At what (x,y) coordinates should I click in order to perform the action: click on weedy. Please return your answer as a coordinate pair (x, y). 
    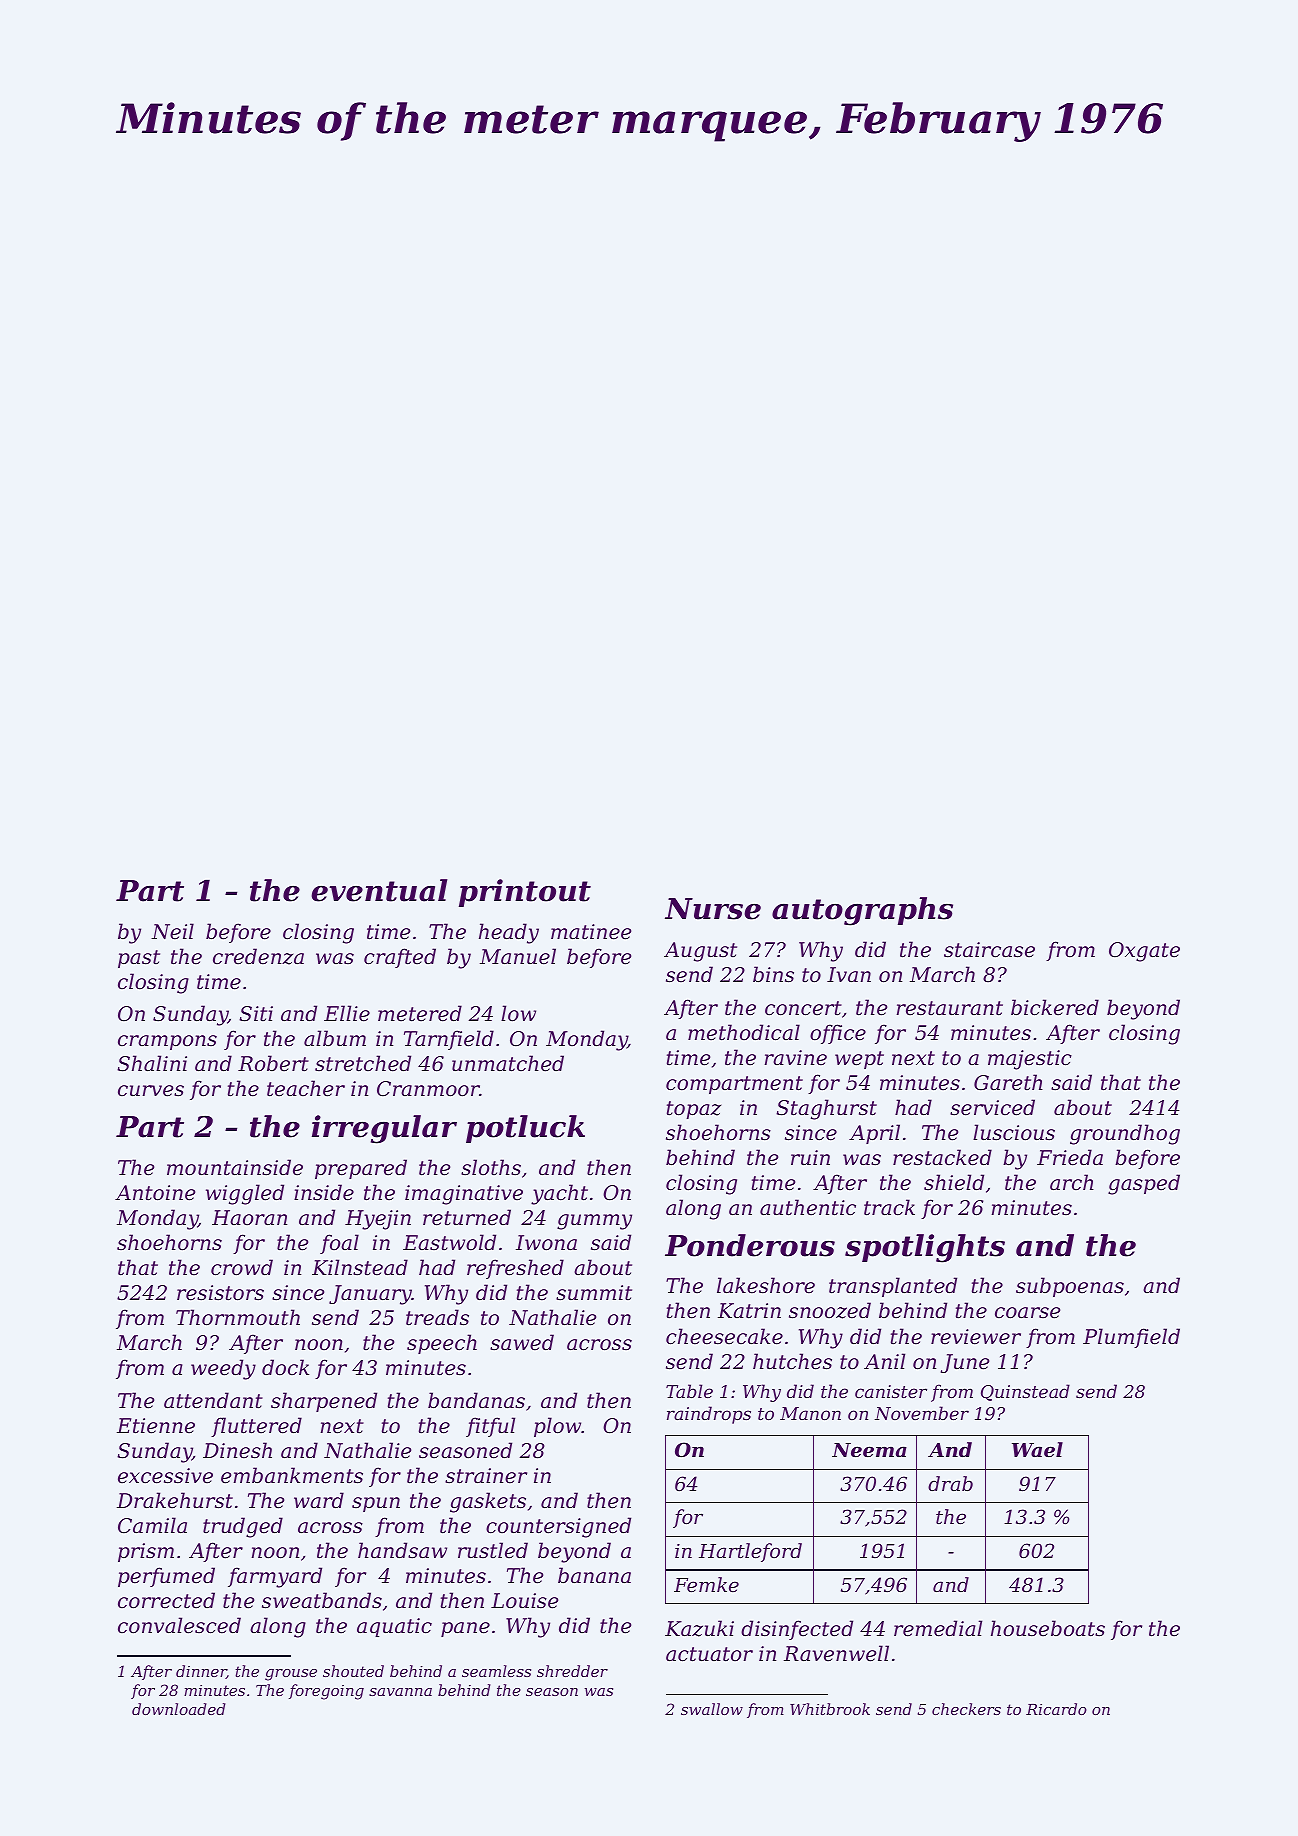
    Looking at the image, I should click on (223, 1369).
